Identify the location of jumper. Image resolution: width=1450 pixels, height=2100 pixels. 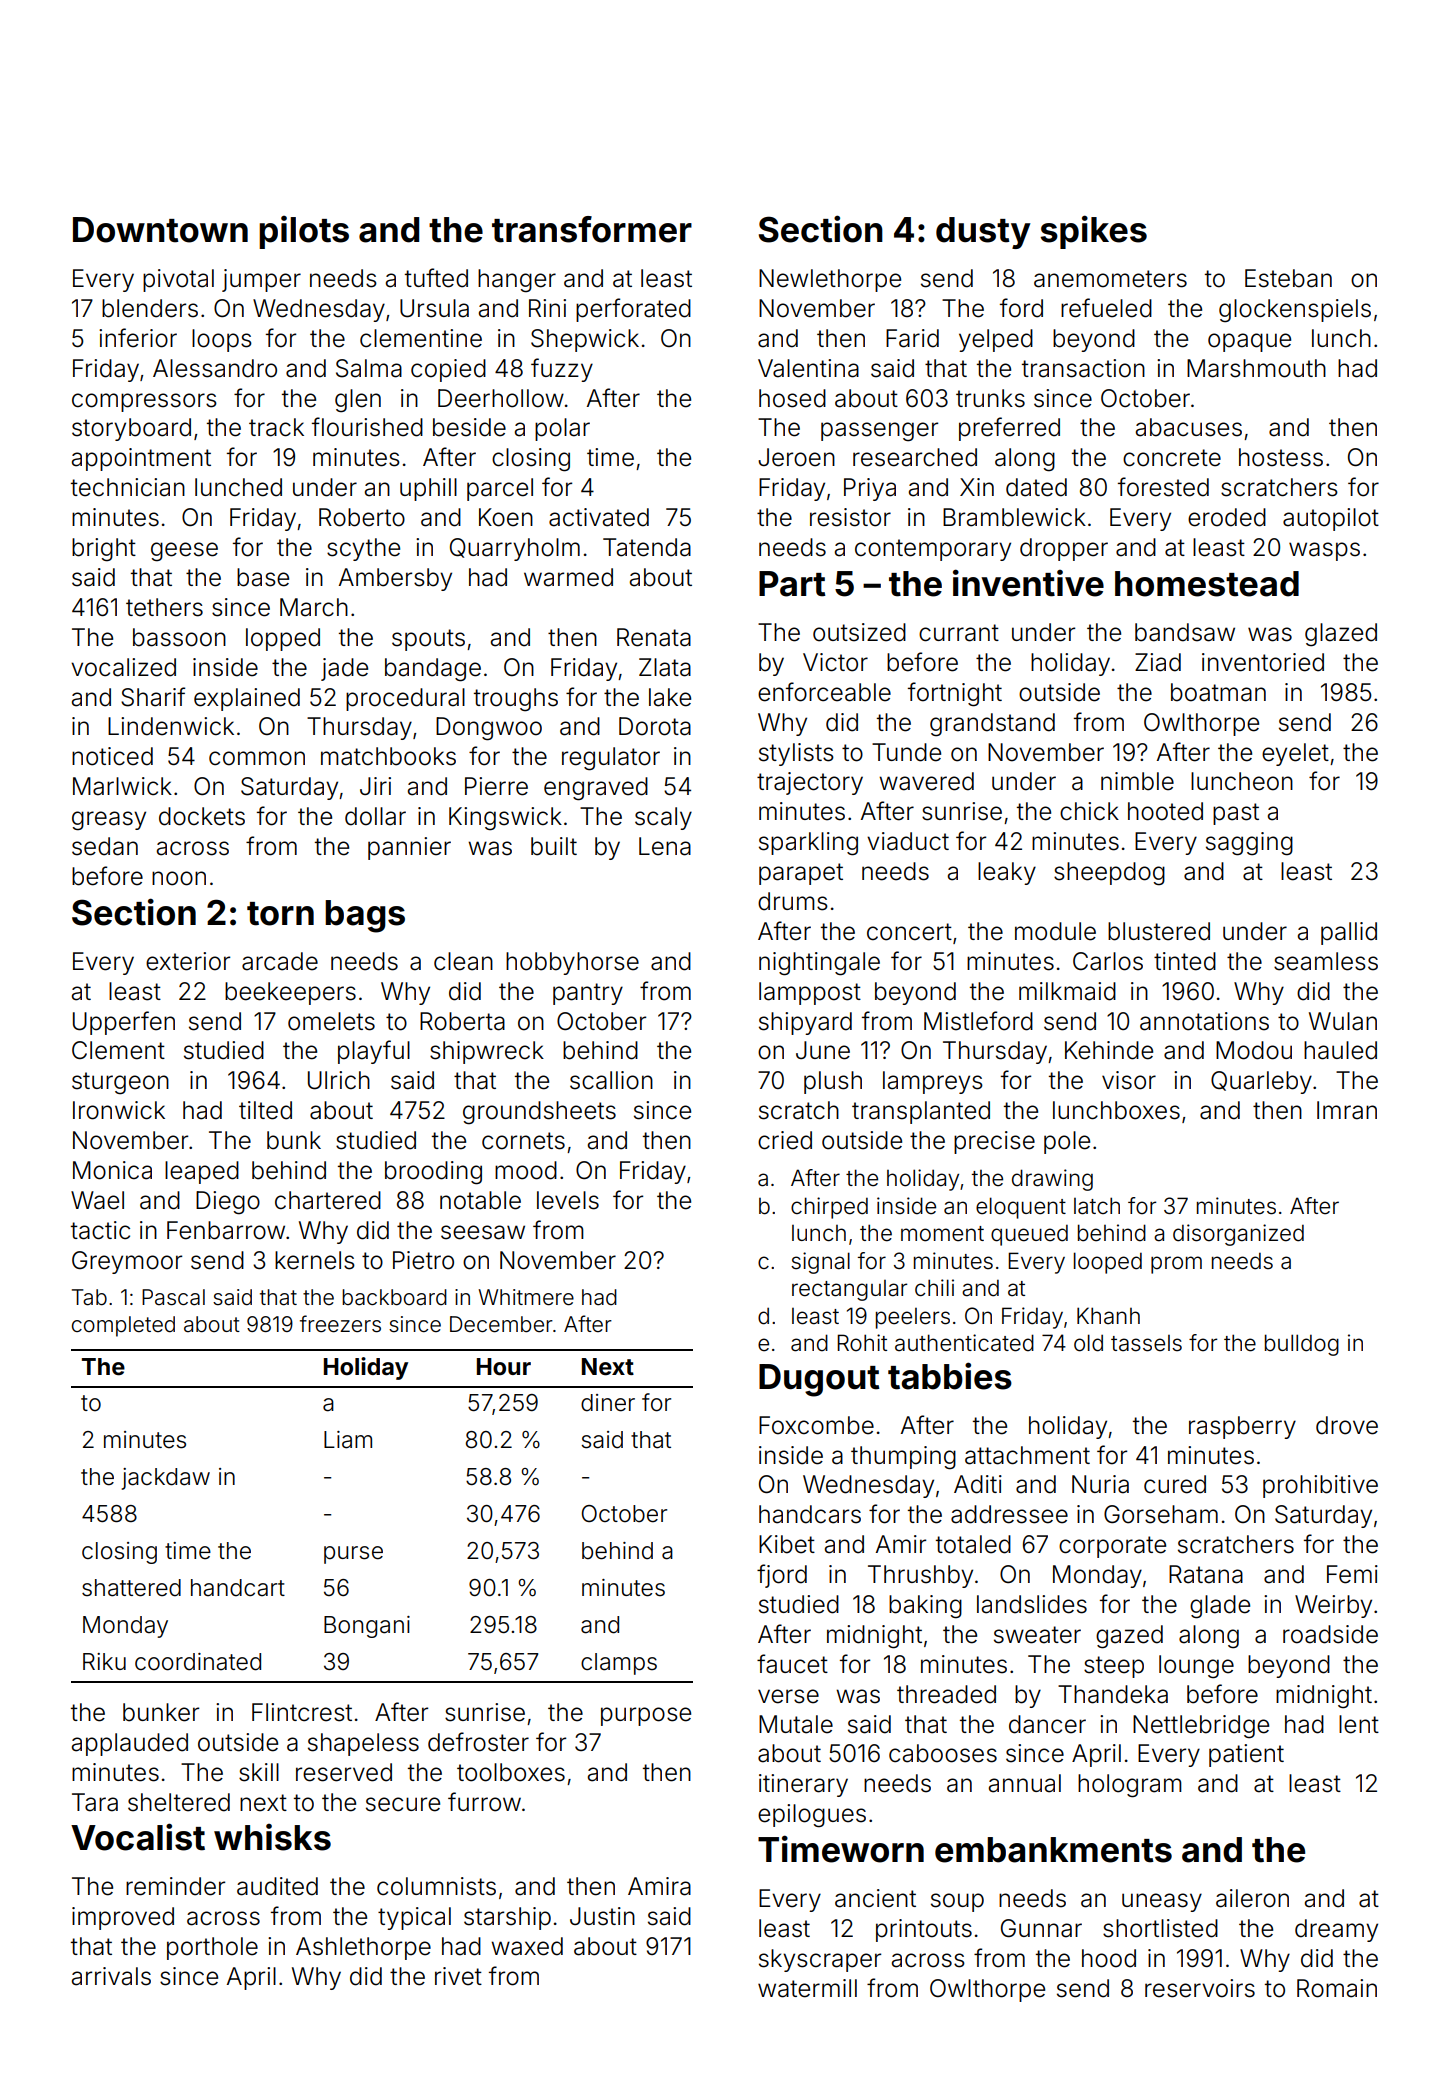
(261, 280).
